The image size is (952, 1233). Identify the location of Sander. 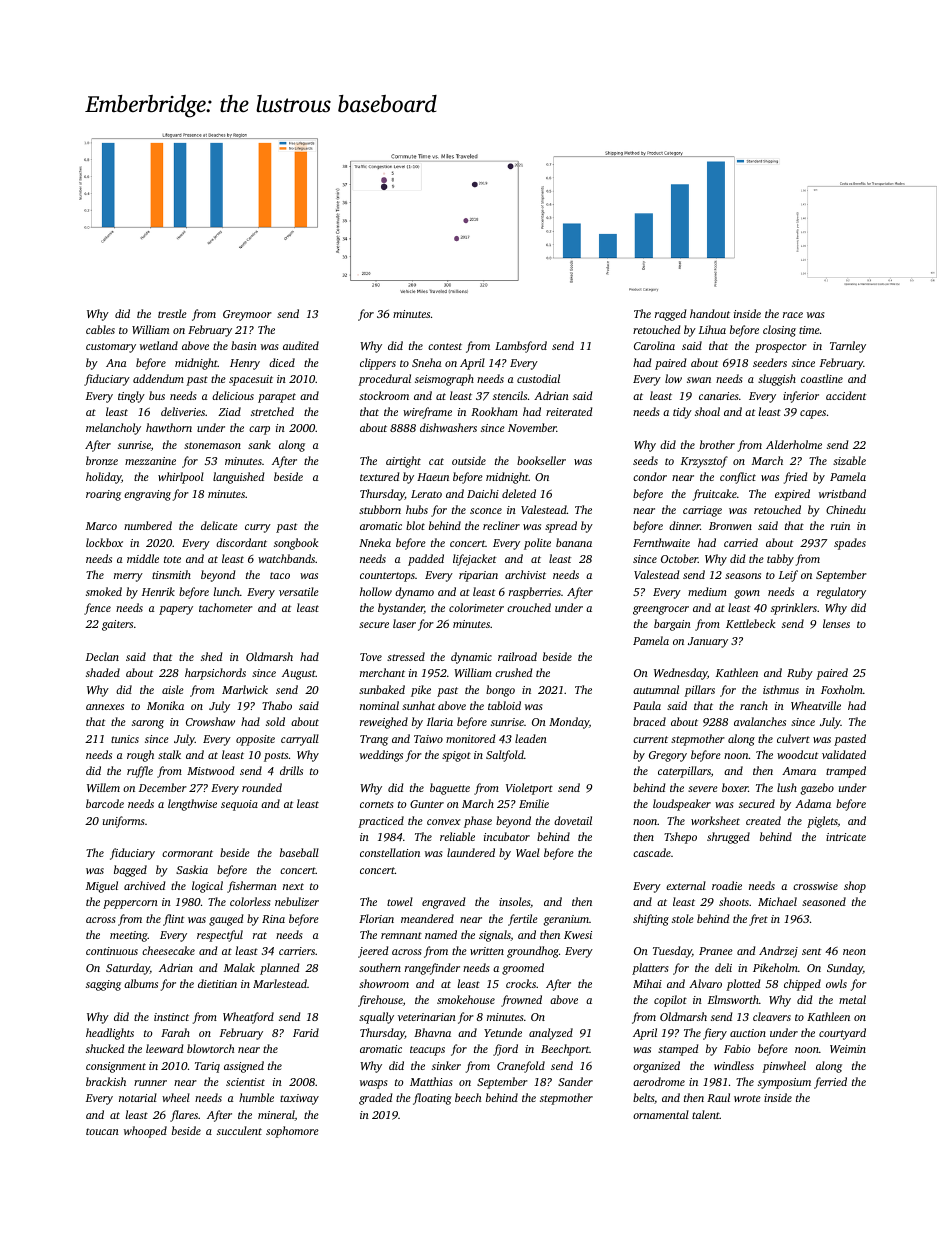
(575, 1081).
